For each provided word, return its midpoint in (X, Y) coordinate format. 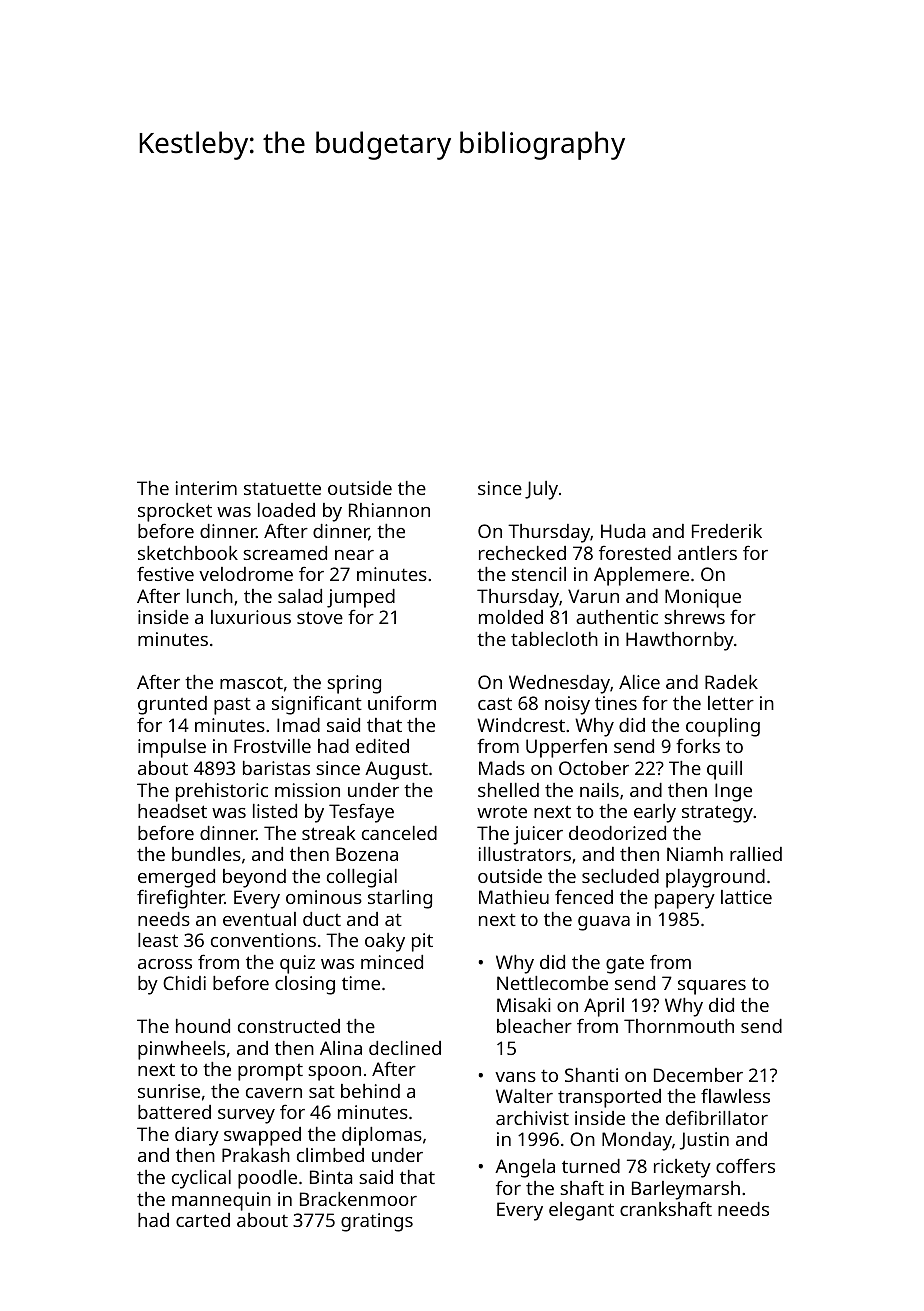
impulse (172, 748)
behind (370, 1091)
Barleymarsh (686, 1190)
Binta (331, 1177)
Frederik (727, 531)
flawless (735, 1095)
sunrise (169, 1091)
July (541, 490)
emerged (176, 878)
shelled (508, 790)
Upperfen (566, 748)
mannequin (221, 1201)
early (655, 813)
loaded (286, 510)
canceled (399, 833)
